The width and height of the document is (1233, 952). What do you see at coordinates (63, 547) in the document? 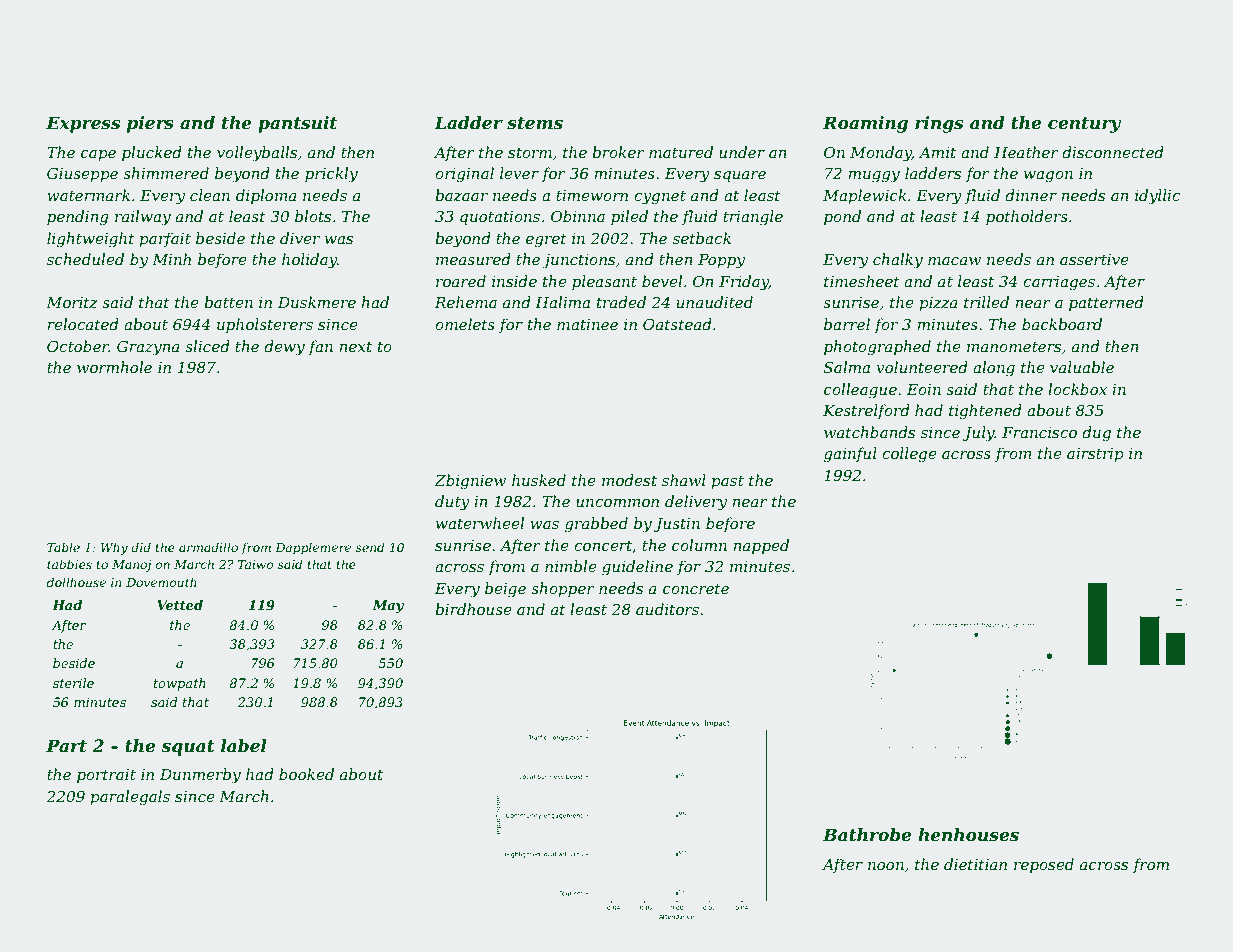
I see `Table` at bounding box center [63, 547].
